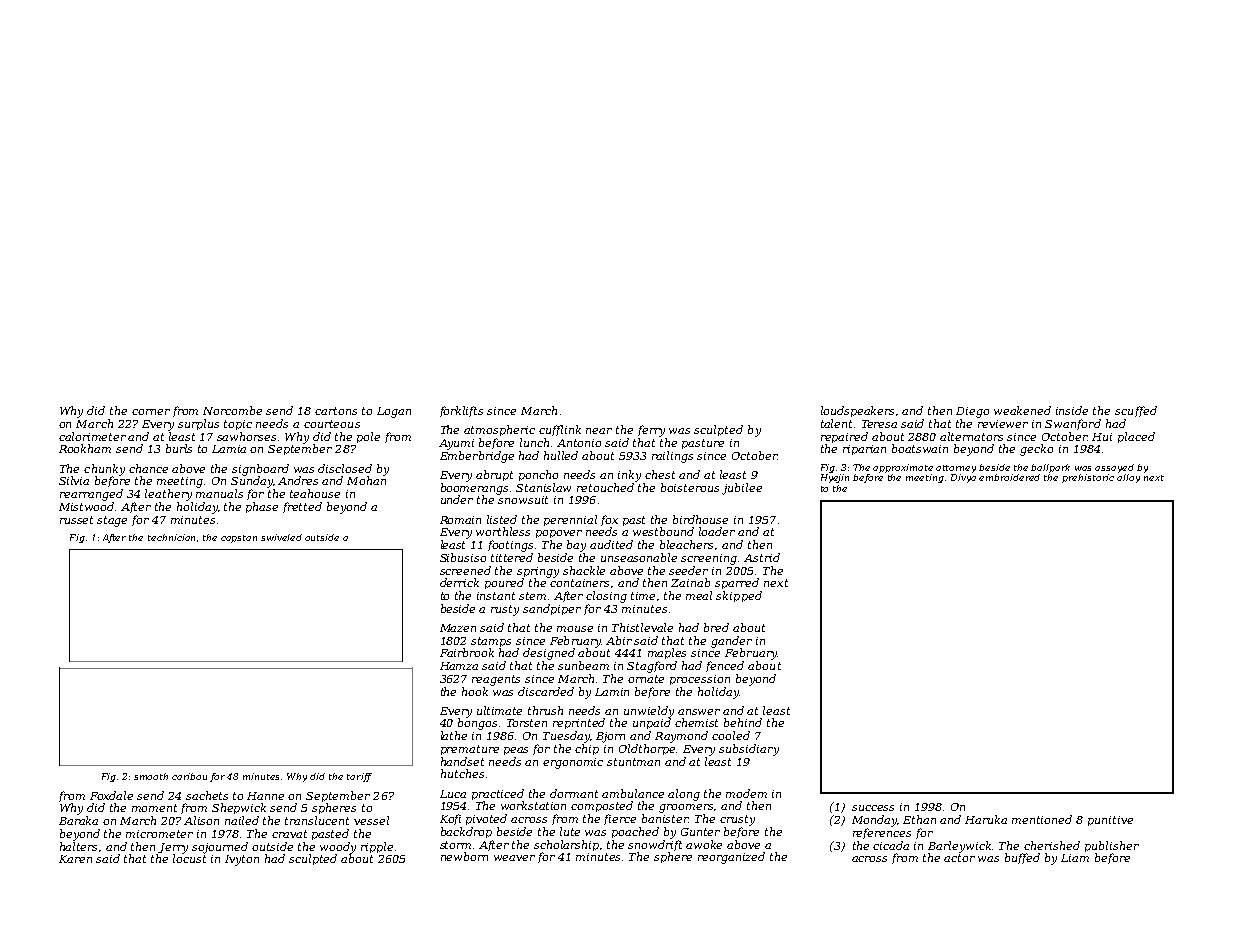  I want to click on woody, so click(338, 848).
